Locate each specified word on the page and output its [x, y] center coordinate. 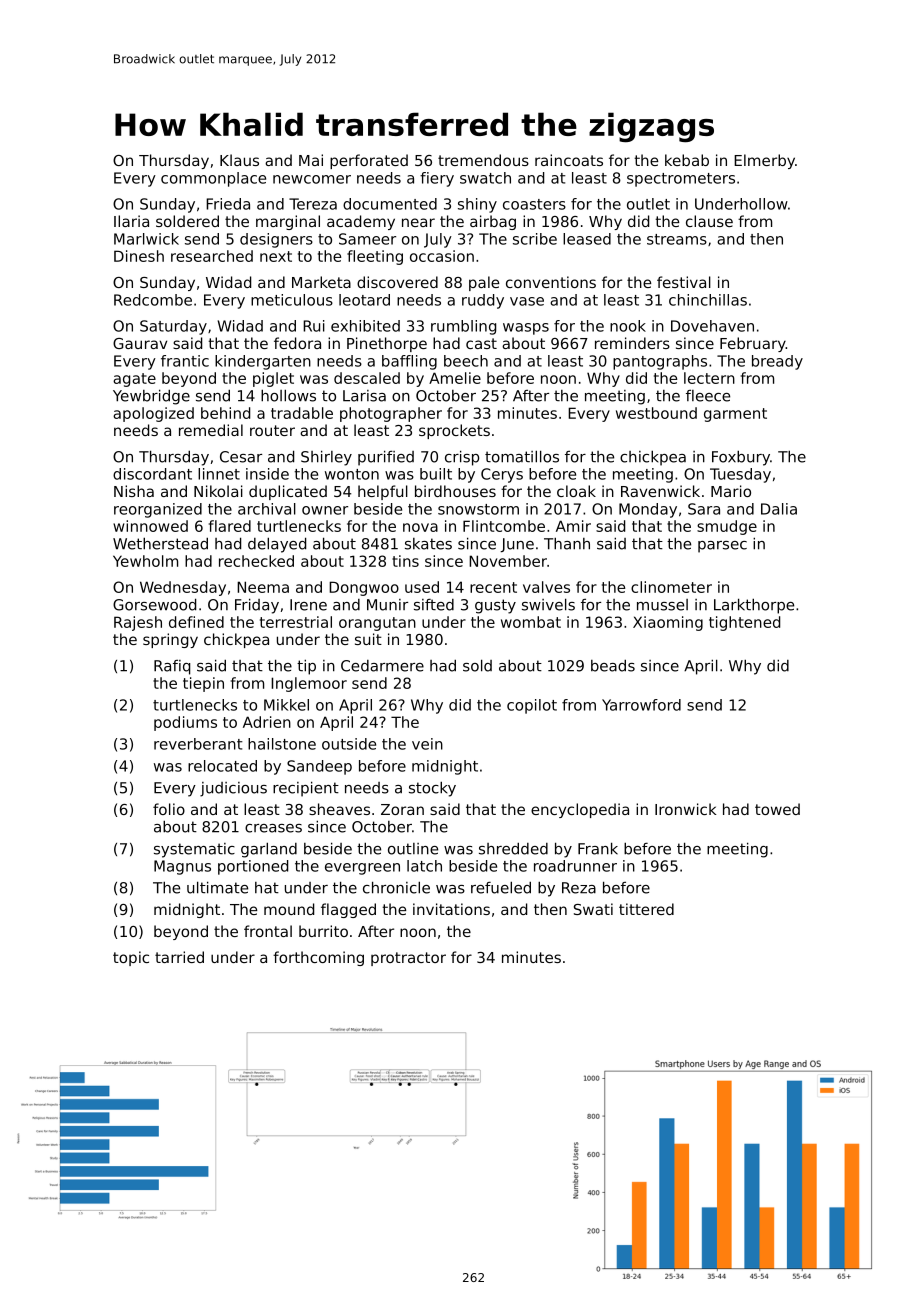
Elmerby [764, 161]
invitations [451, 909]
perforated [369, 161]
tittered [646, 909]
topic [131, 958]
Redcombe [153, 300]
